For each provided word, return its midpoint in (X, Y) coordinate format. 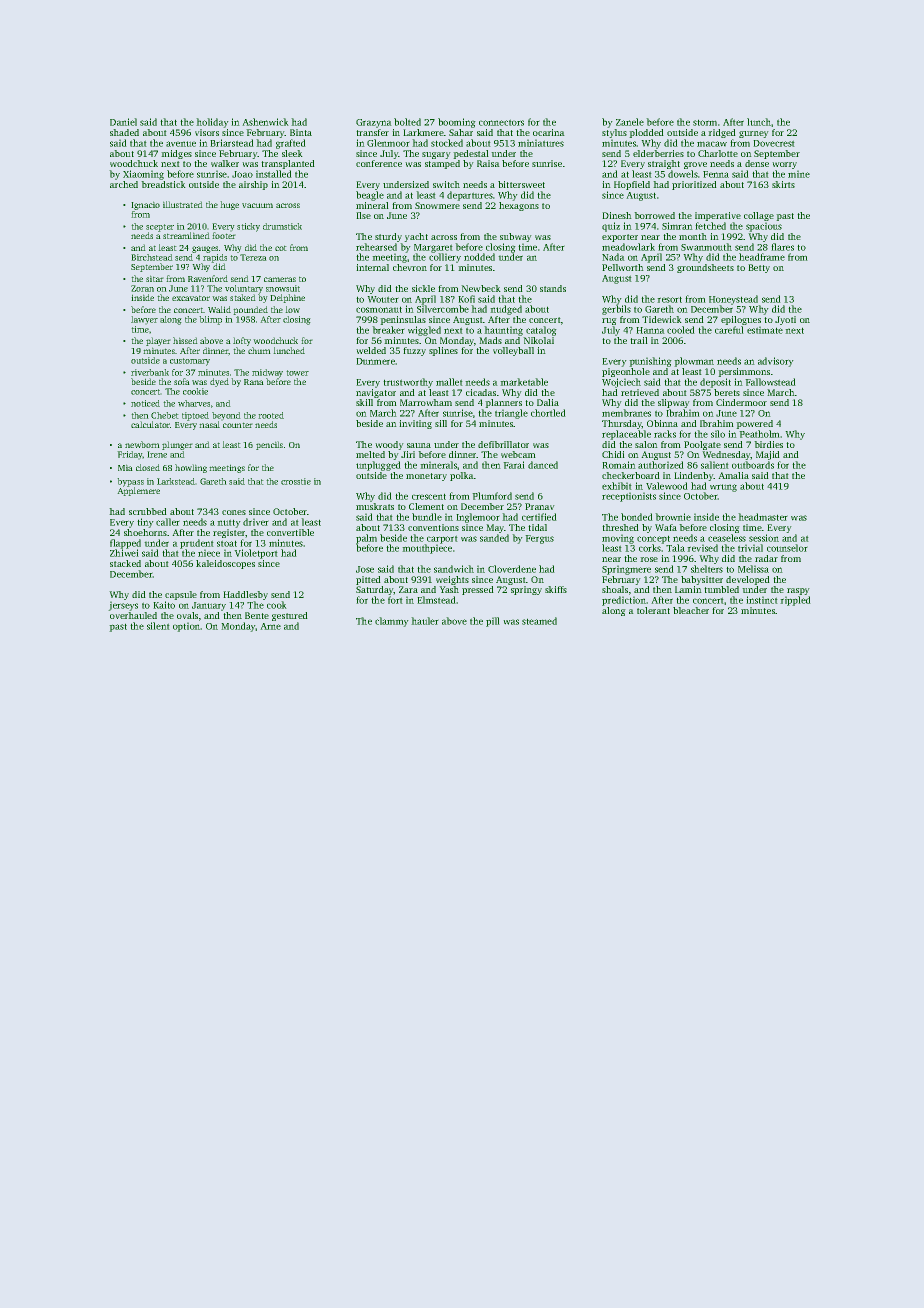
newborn (142, 444)
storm (705, 122)
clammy (392, 622)
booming (457, 123)
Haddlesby (245, 595)
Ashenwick (265, 122)
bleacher (691, 610)
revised (702, 548)
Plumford (492, 496)
